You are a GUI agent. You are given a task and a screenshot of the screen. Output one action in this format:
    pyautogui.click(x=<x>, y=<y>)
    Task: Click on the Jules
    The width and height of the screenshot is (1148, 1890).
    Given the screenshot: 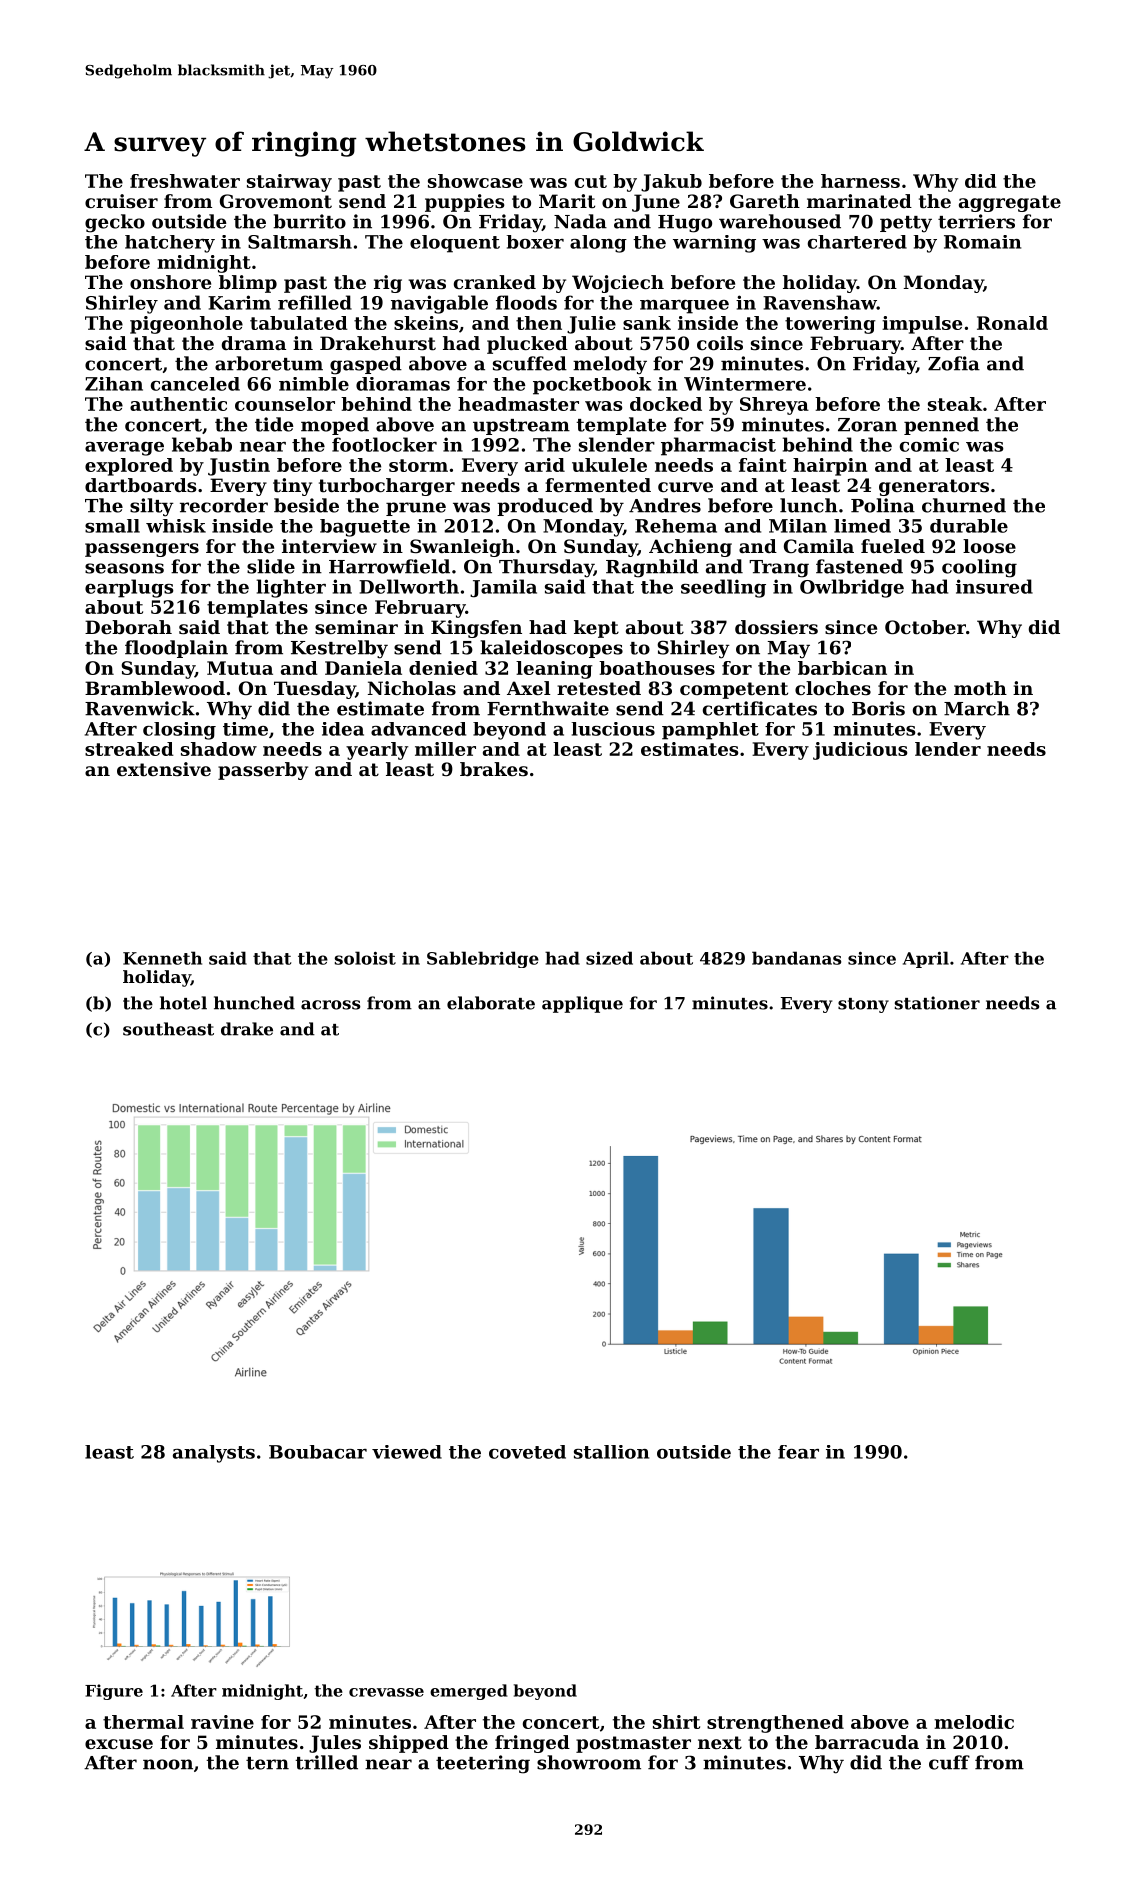 What is the action you would take?
    pyautogui.click(x=335, y=1744)
